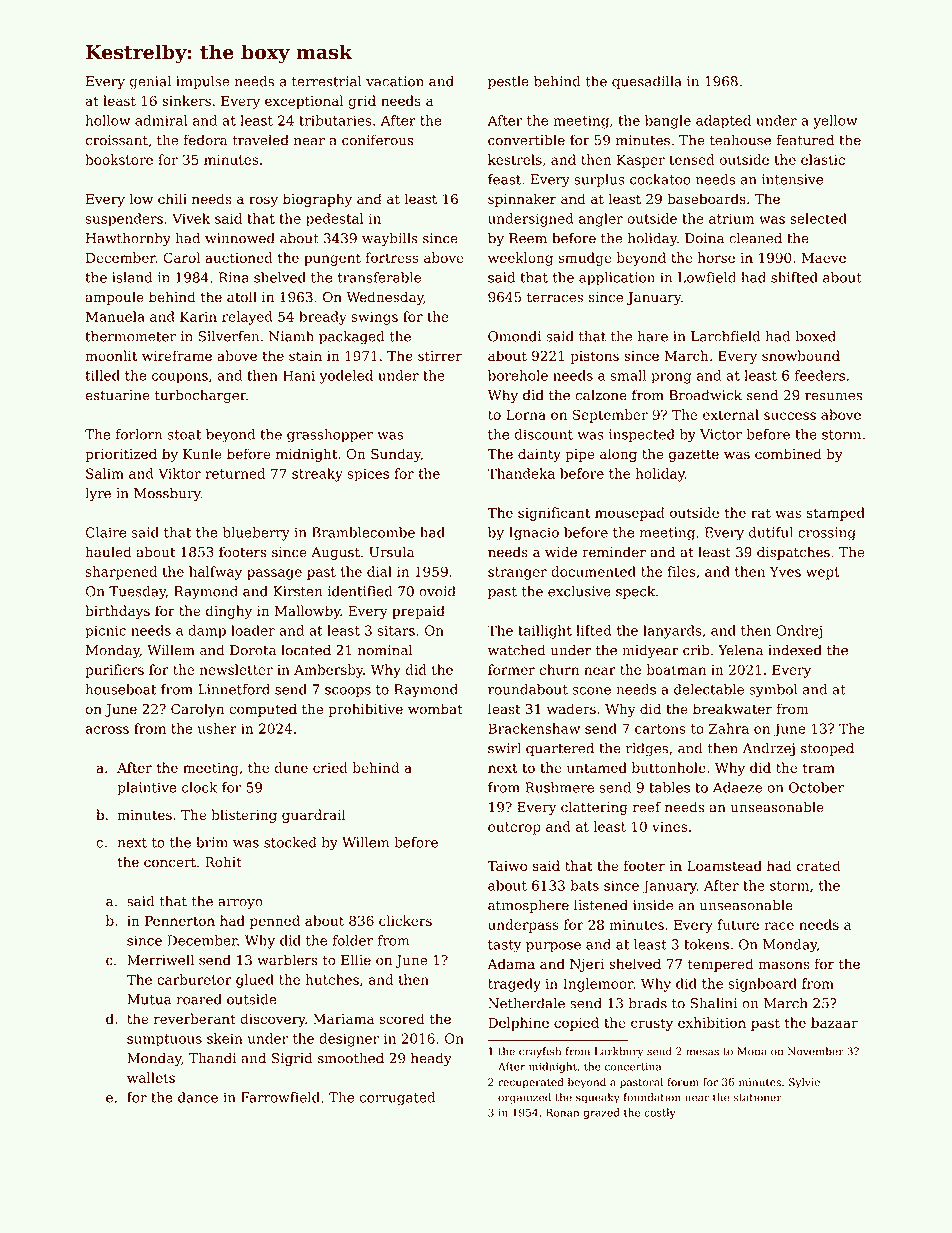 This image has height=1233, width=952. What do you see at coordinates (179, 473) in the image?
I see `Viktor` at bounding box center [179, 473].
